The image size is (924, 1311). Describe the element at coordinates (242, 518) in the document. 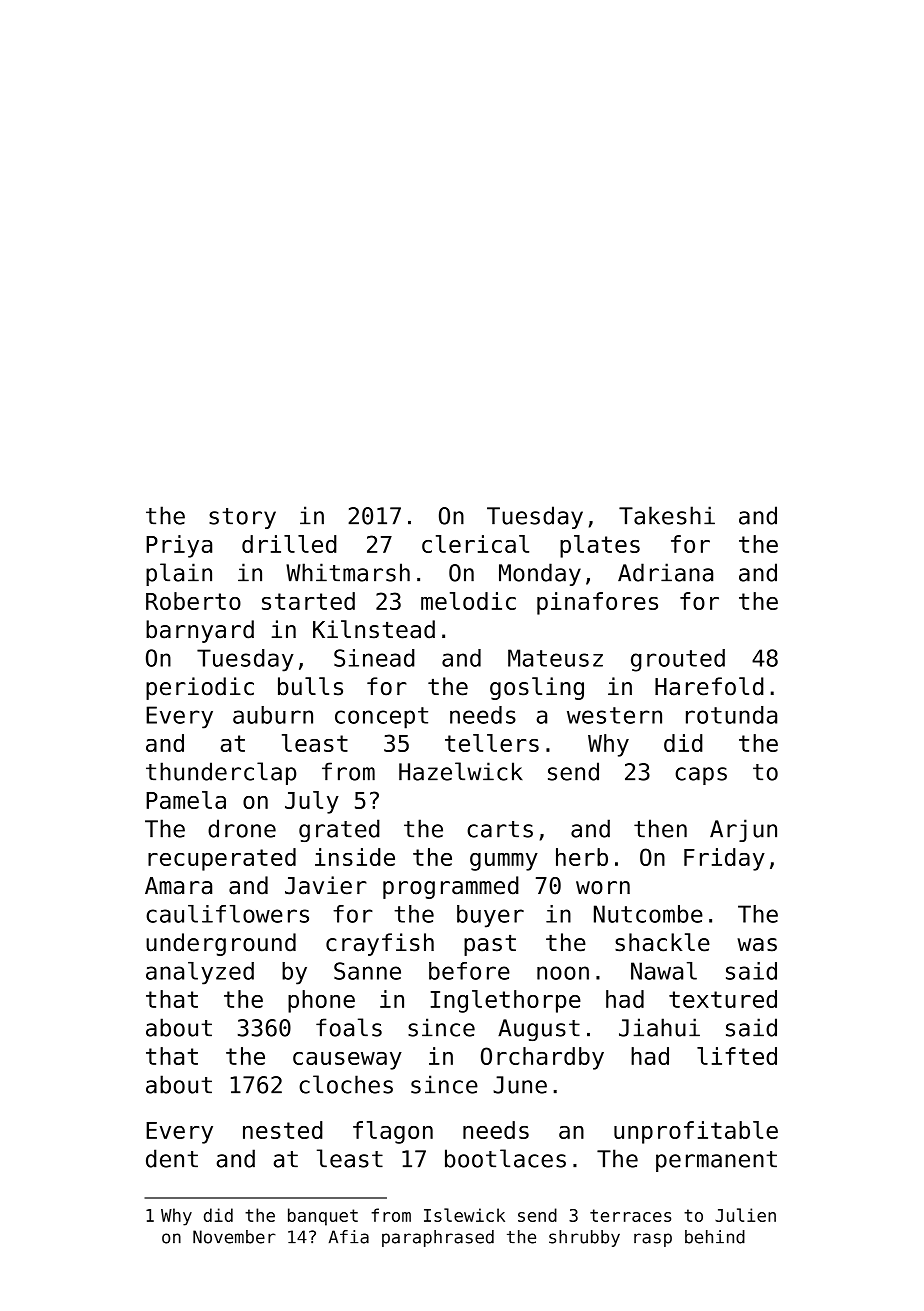

I see `story` at that location.
